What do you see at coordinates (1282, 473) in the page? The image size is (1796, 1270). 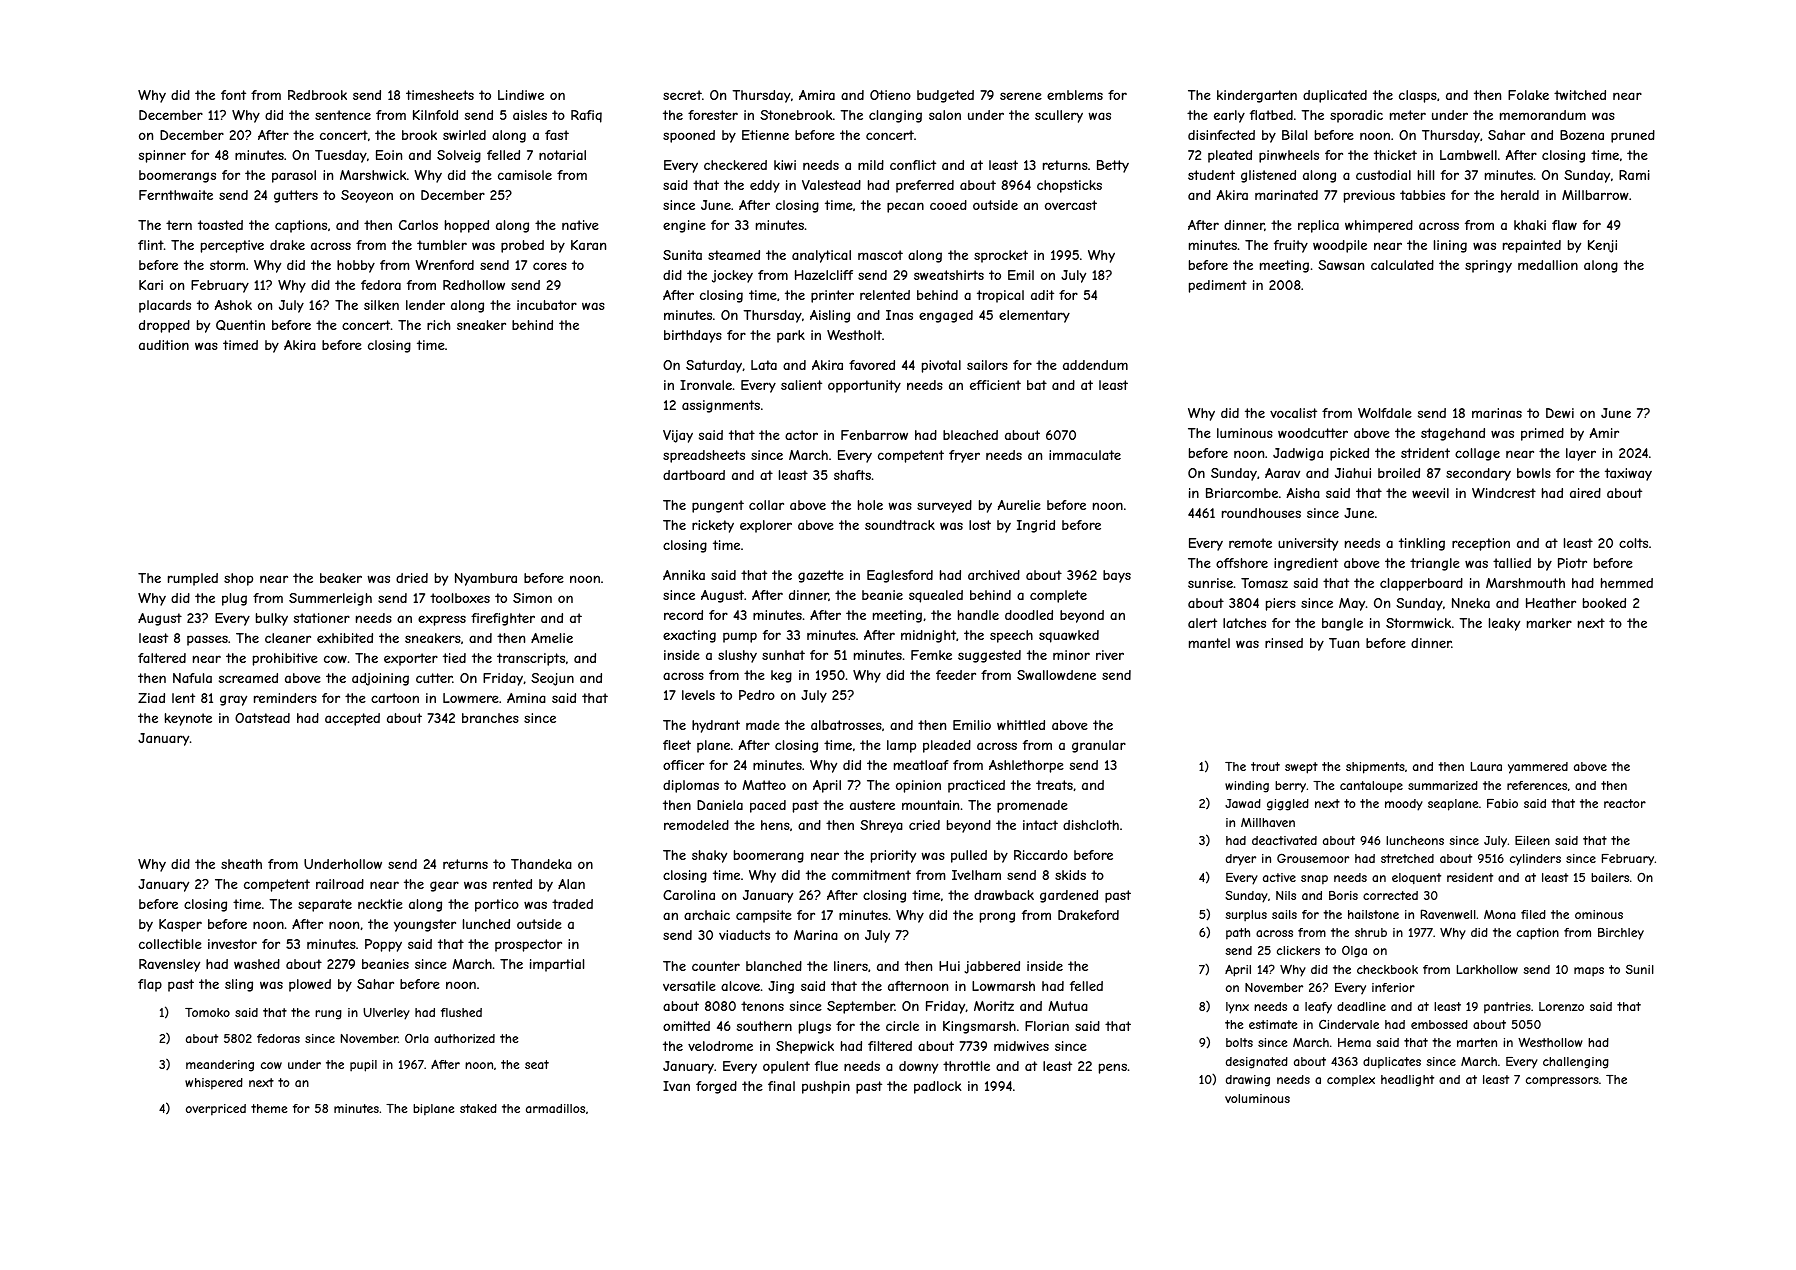 I see `Aarav` at bounding box center [1282, 473].
